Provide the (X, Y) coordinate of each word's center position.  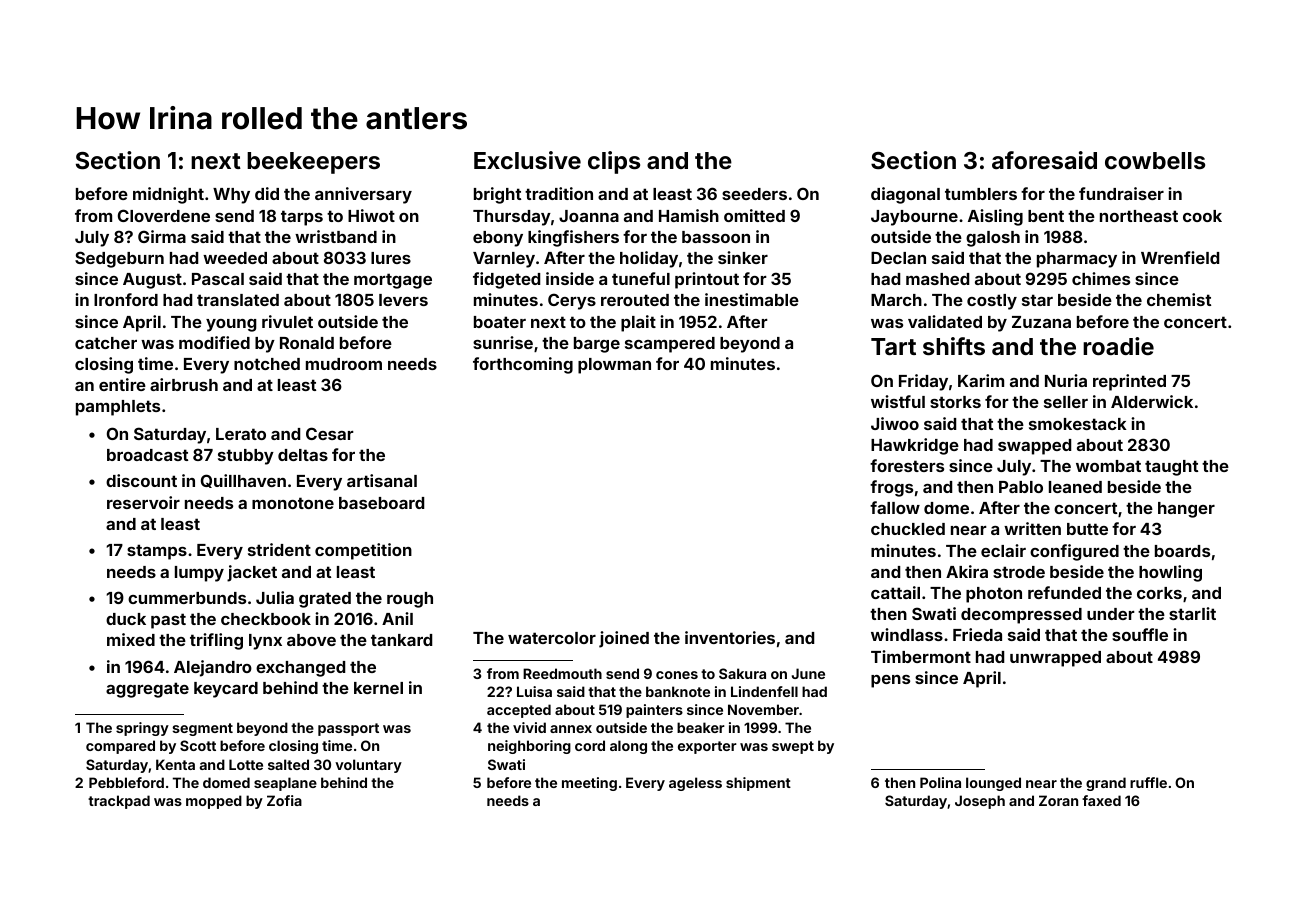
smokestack (1078, 424)
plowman (614, 366)
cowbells (1155, 160)
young (231, 325)
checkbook (266, 619)
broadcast (147, 455)
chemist (1179, 299)
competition (363, 551)
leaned (1075, 487)
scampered (670, 345)
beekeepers (313, 163)
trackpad (119, 802)
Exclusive (527, 160)
